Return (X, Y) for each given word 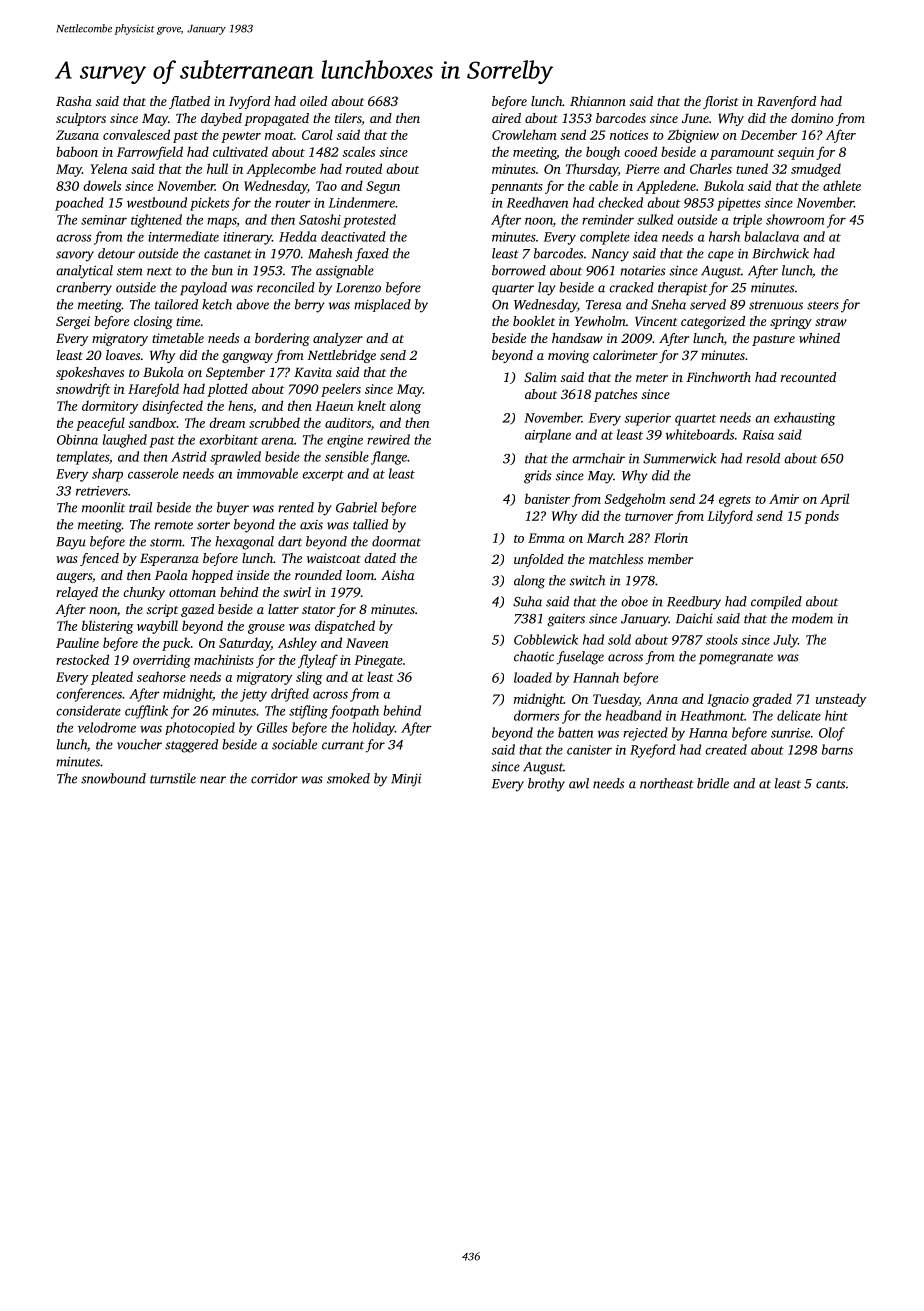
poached (79, 204)
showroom (795, 219)
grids (537, 477)
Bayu (71, 543)
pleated (112, 678)
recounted (808, 377)
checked (620, 202)
